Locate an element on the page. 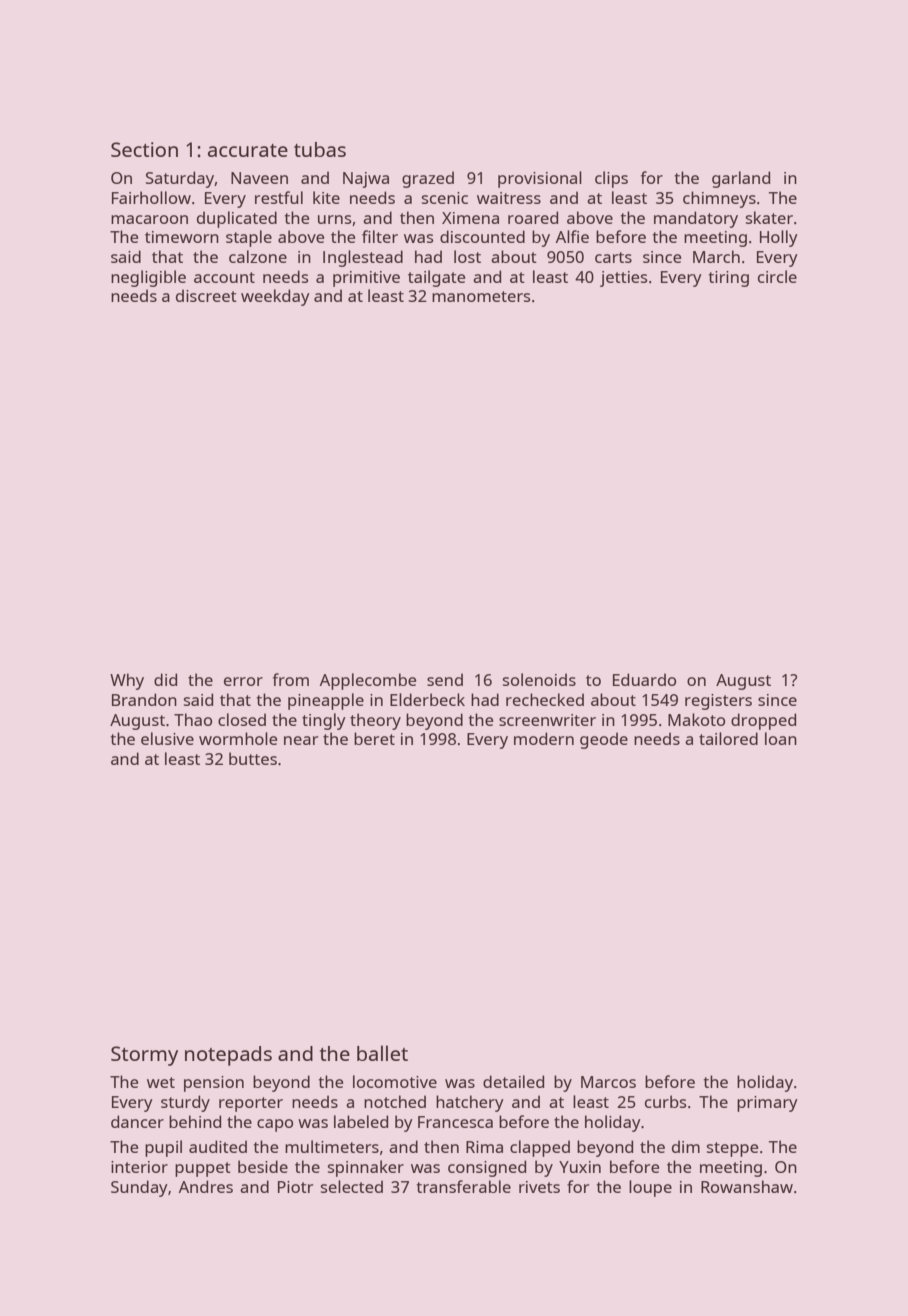 Image resolution: width=908 pixels, height=1316 pixels. Rowanshaw is located at coordinates (747, 1186).
